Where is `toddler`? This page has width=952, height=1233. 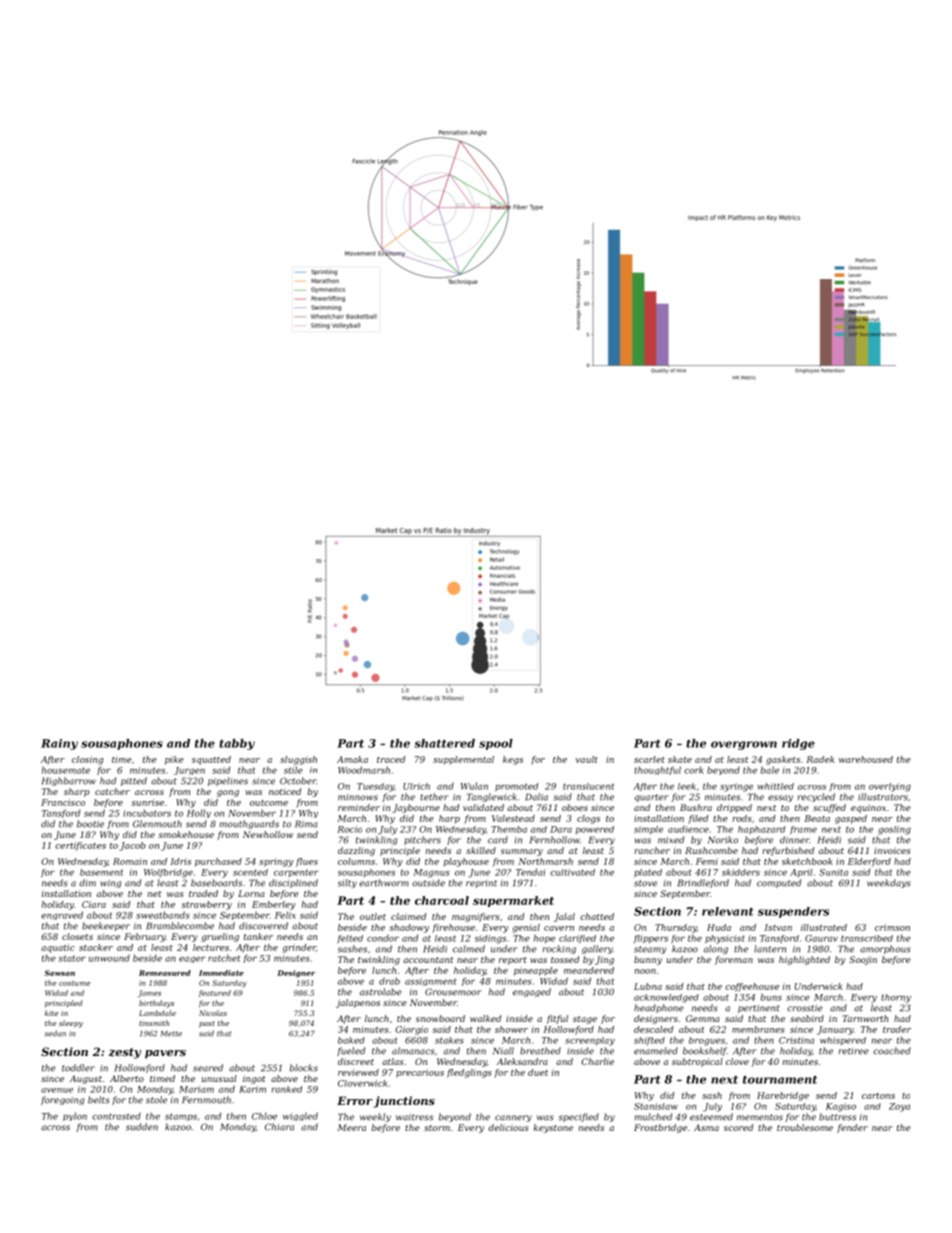
toddler is located at coordinates (78, 1068).
